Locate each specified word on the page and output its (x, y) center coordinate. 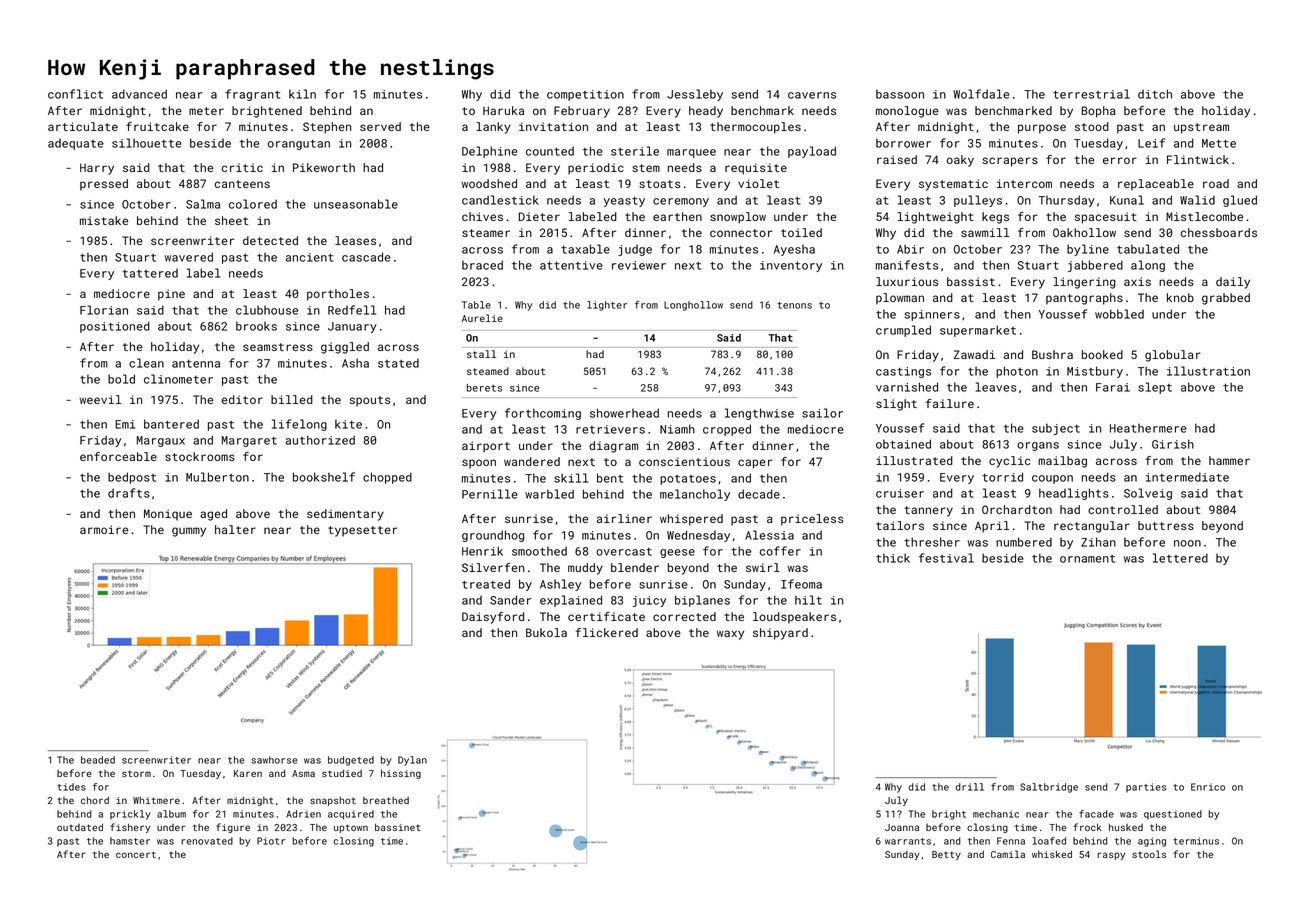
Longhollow (693, 306)
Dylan (412, 761)
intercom (1024, 183)
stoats (659, 184)
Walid (1197, 200)
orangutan (299, 145)
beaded (98, 760)
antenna (196, 364)
